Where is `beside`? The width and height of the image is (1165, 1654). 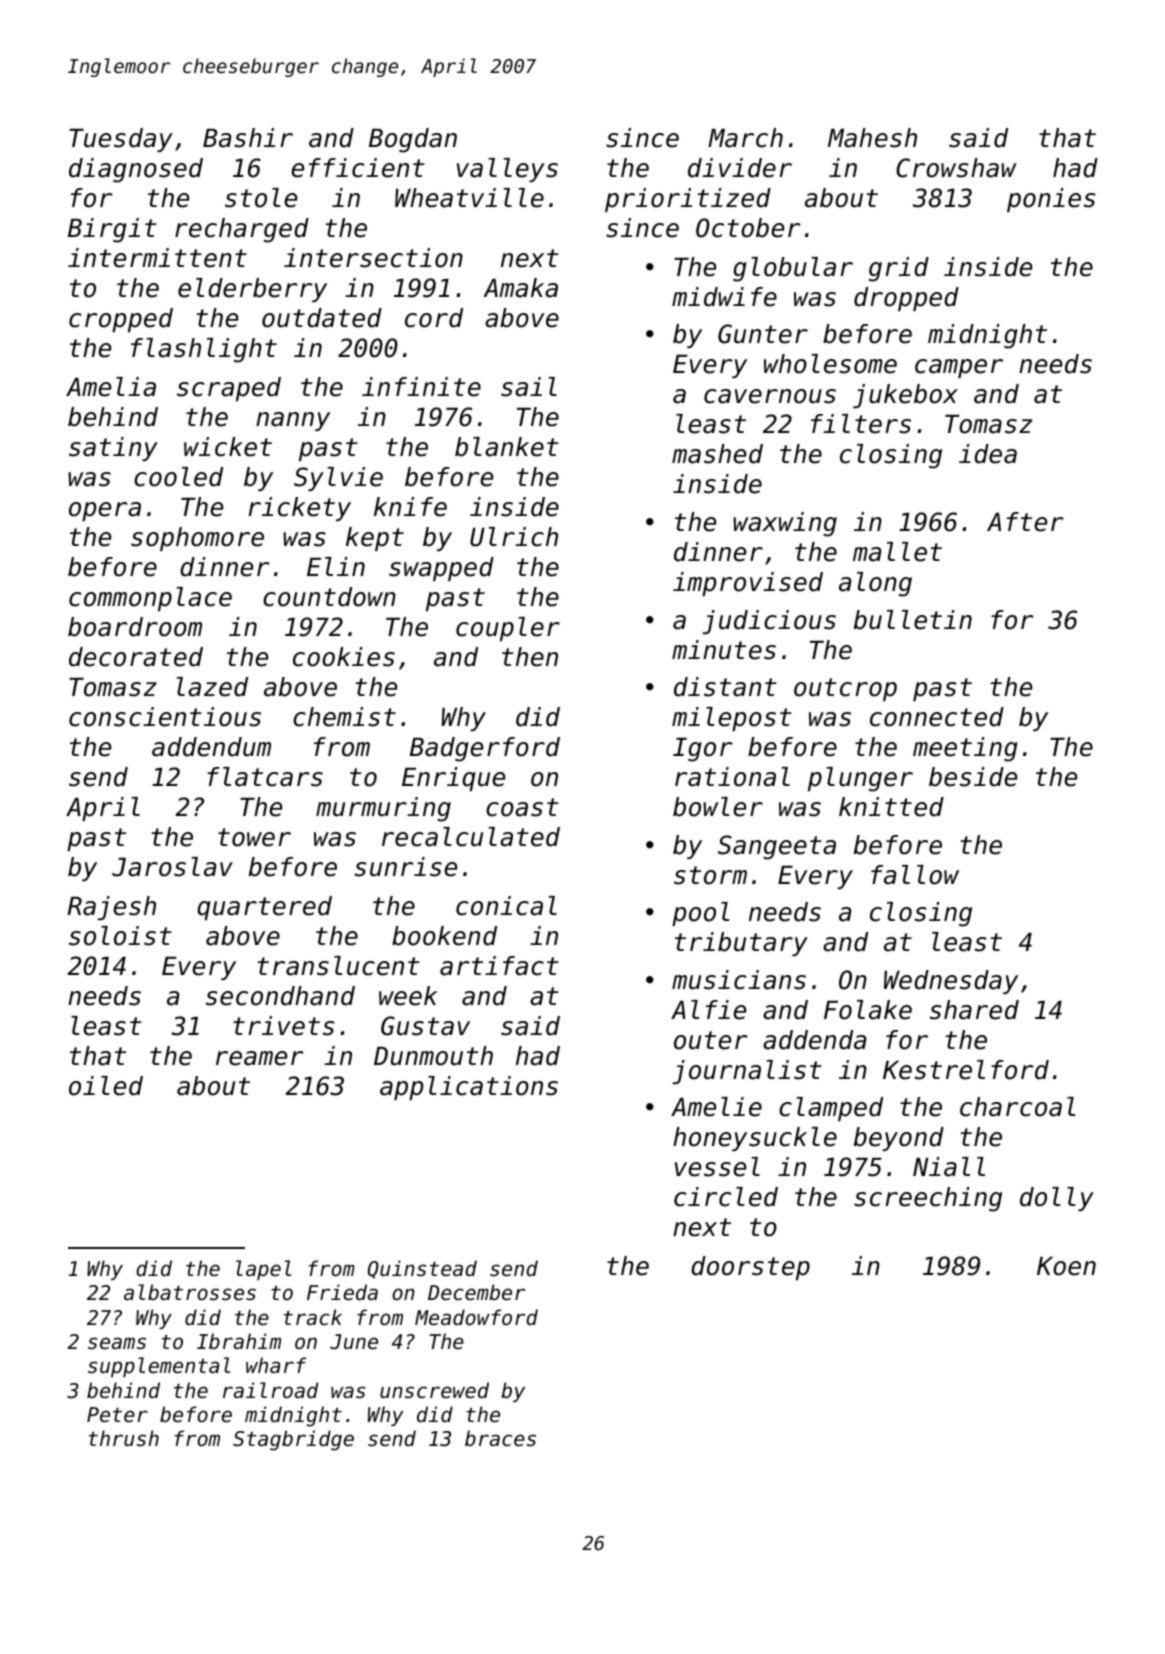
beside is located at coordinates (973, 777).
